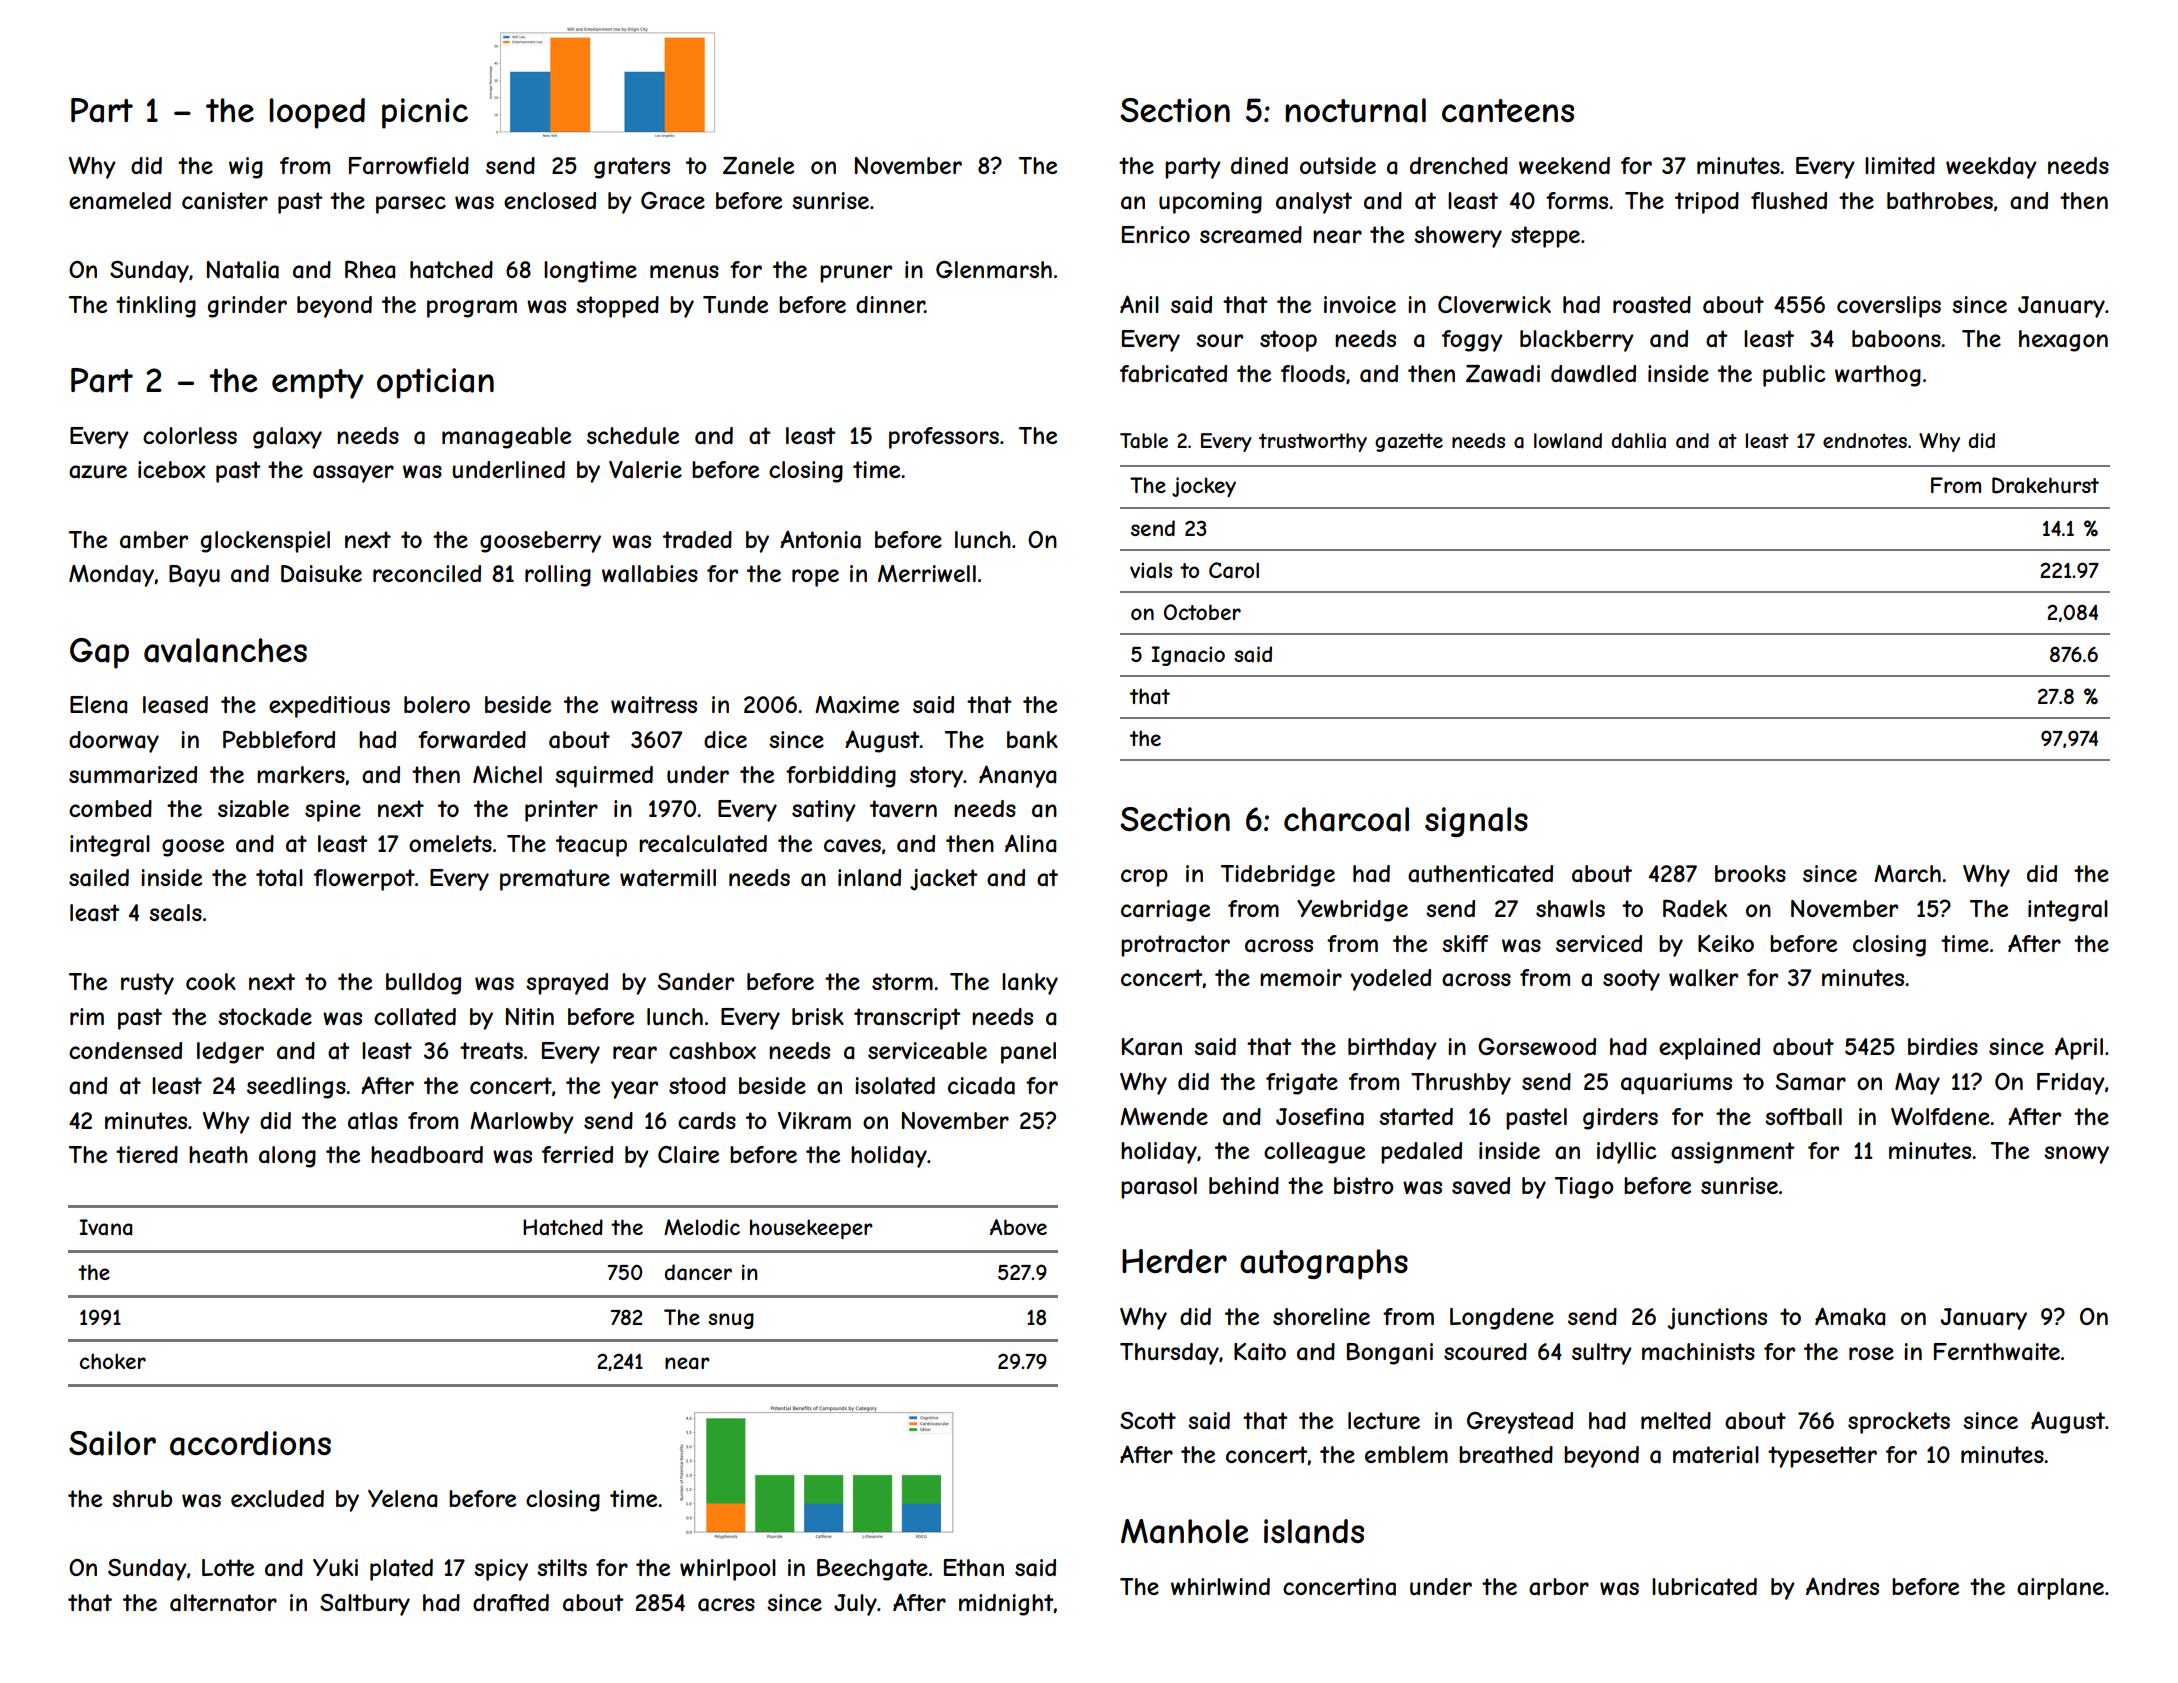 This screenshot has width=2178, height=1683. Describe the element at coordinates (1698, 1352) in the screenshot. I see `machinists` at that location.
